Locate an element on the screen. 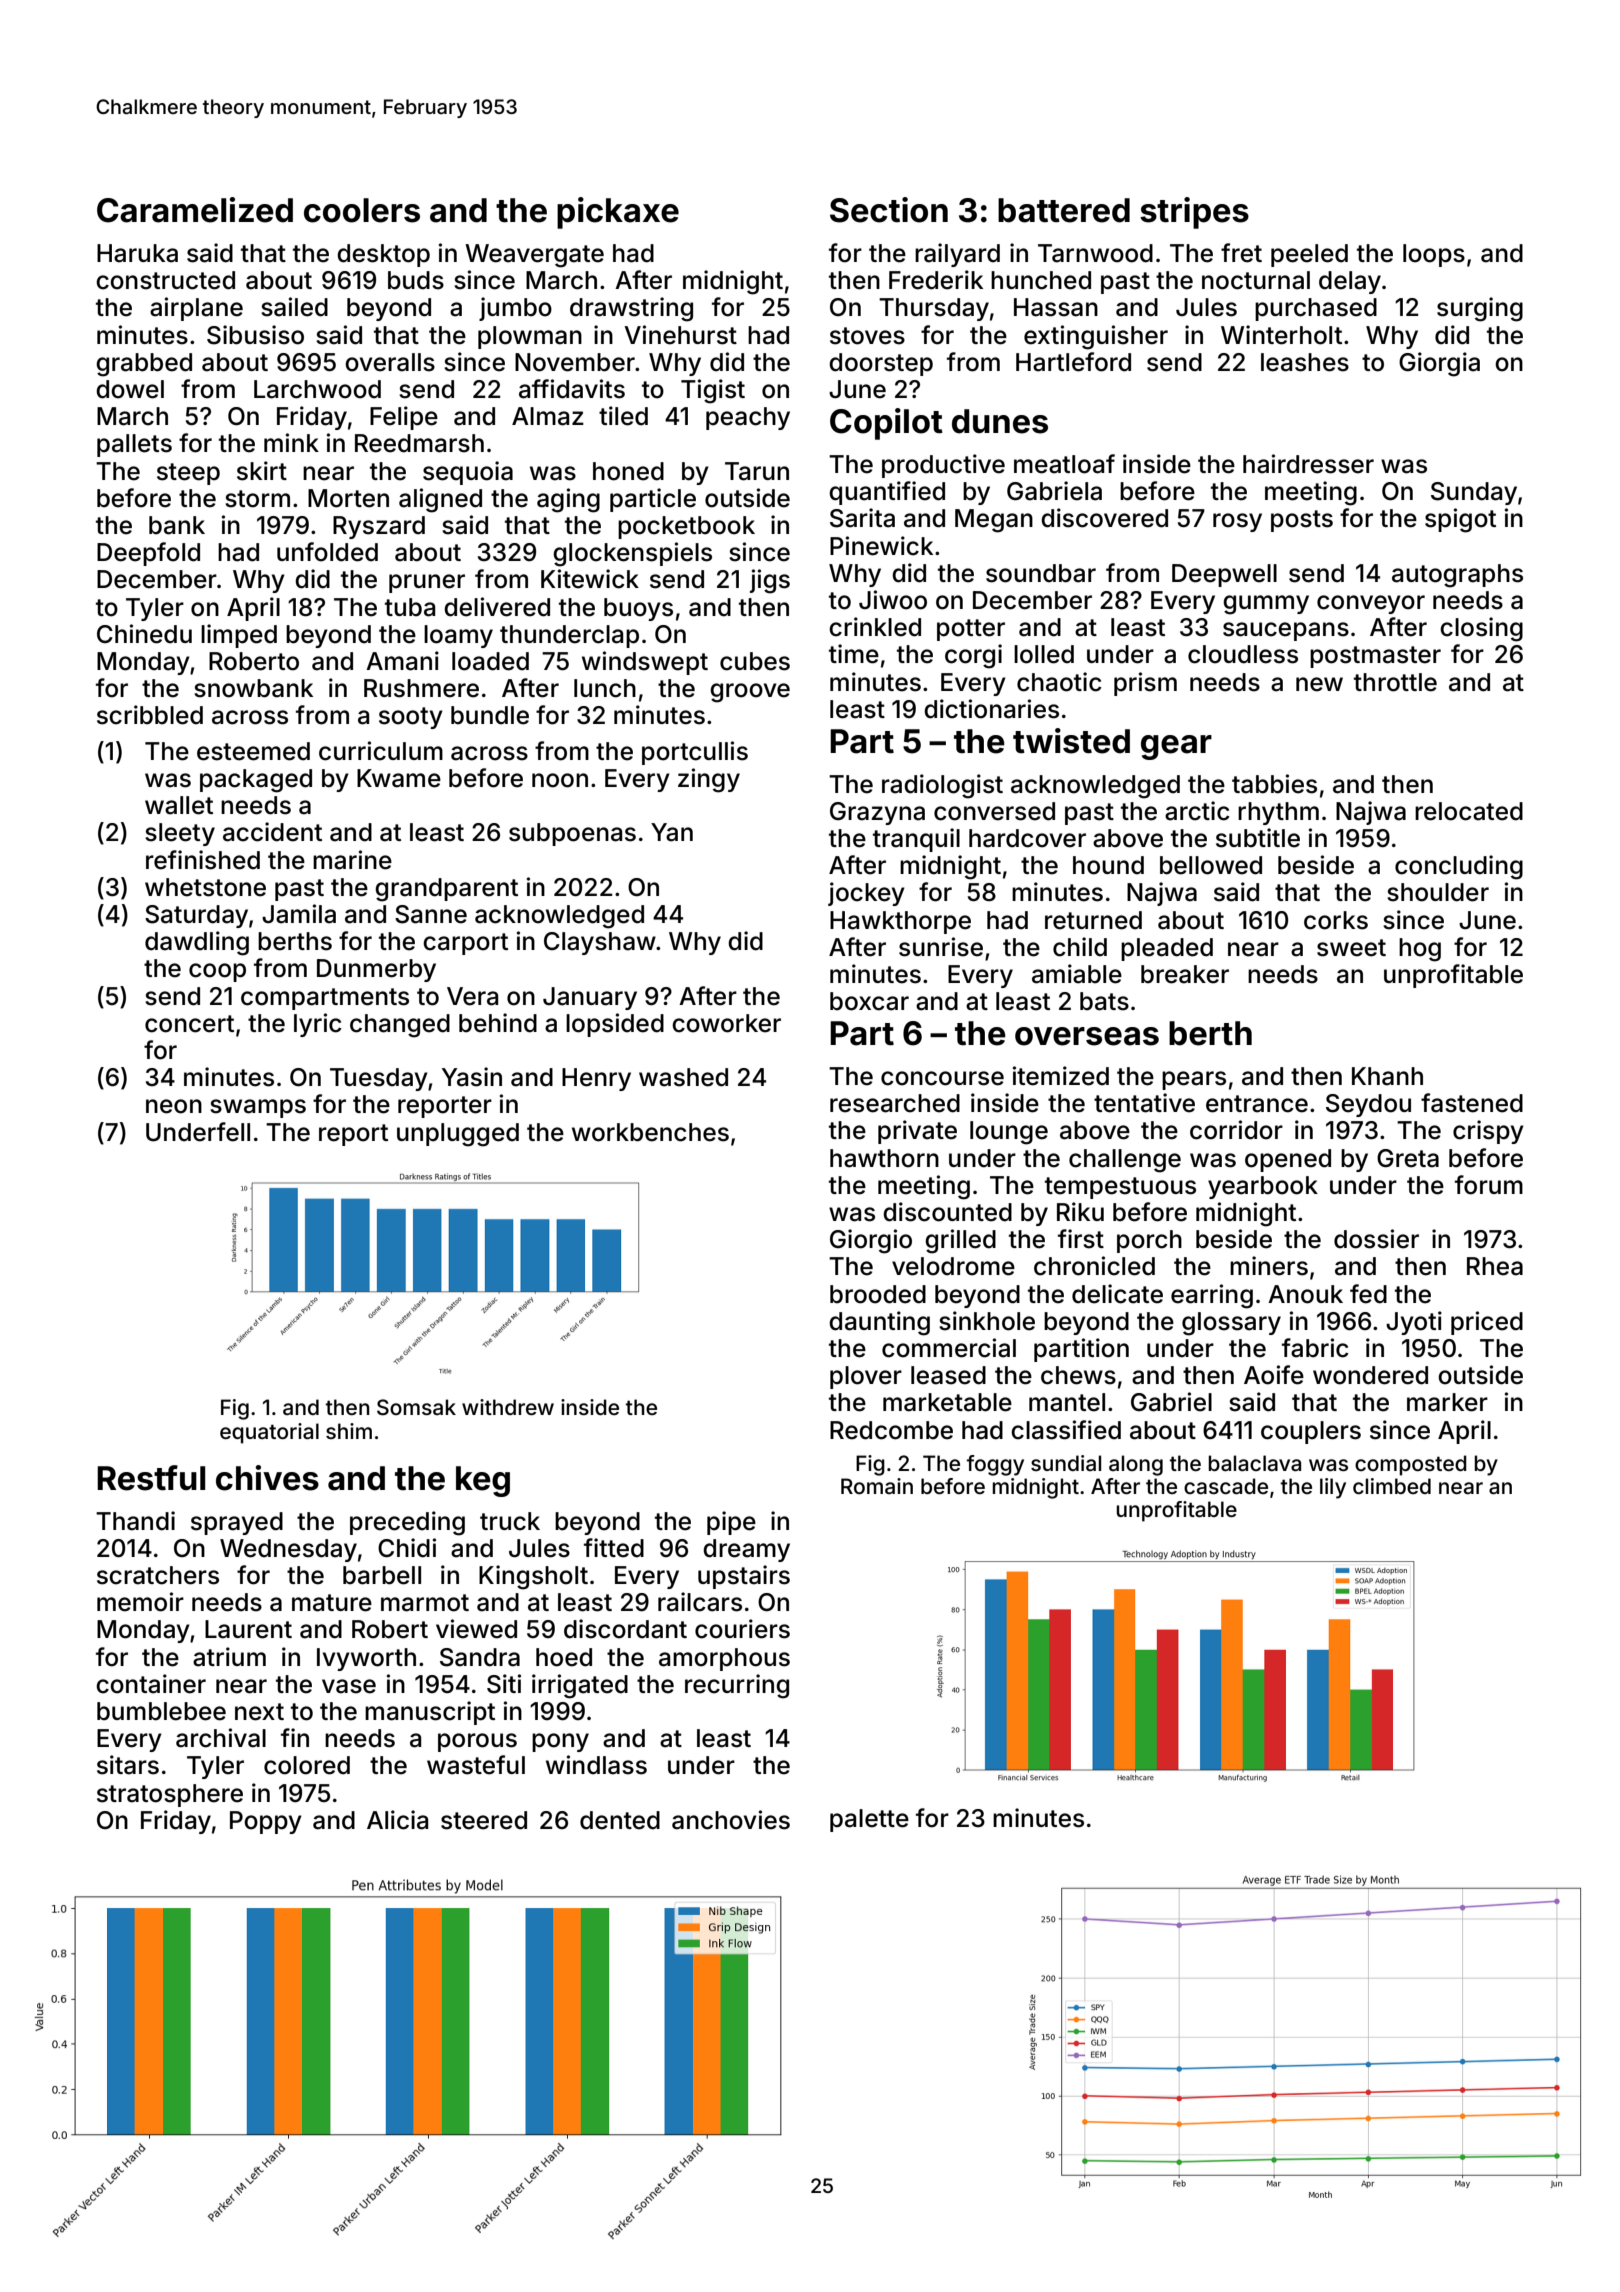 Image resolution: width=1620 pixels, height=2292 pixels. boxcar is located at coordinates (869, 1001).
